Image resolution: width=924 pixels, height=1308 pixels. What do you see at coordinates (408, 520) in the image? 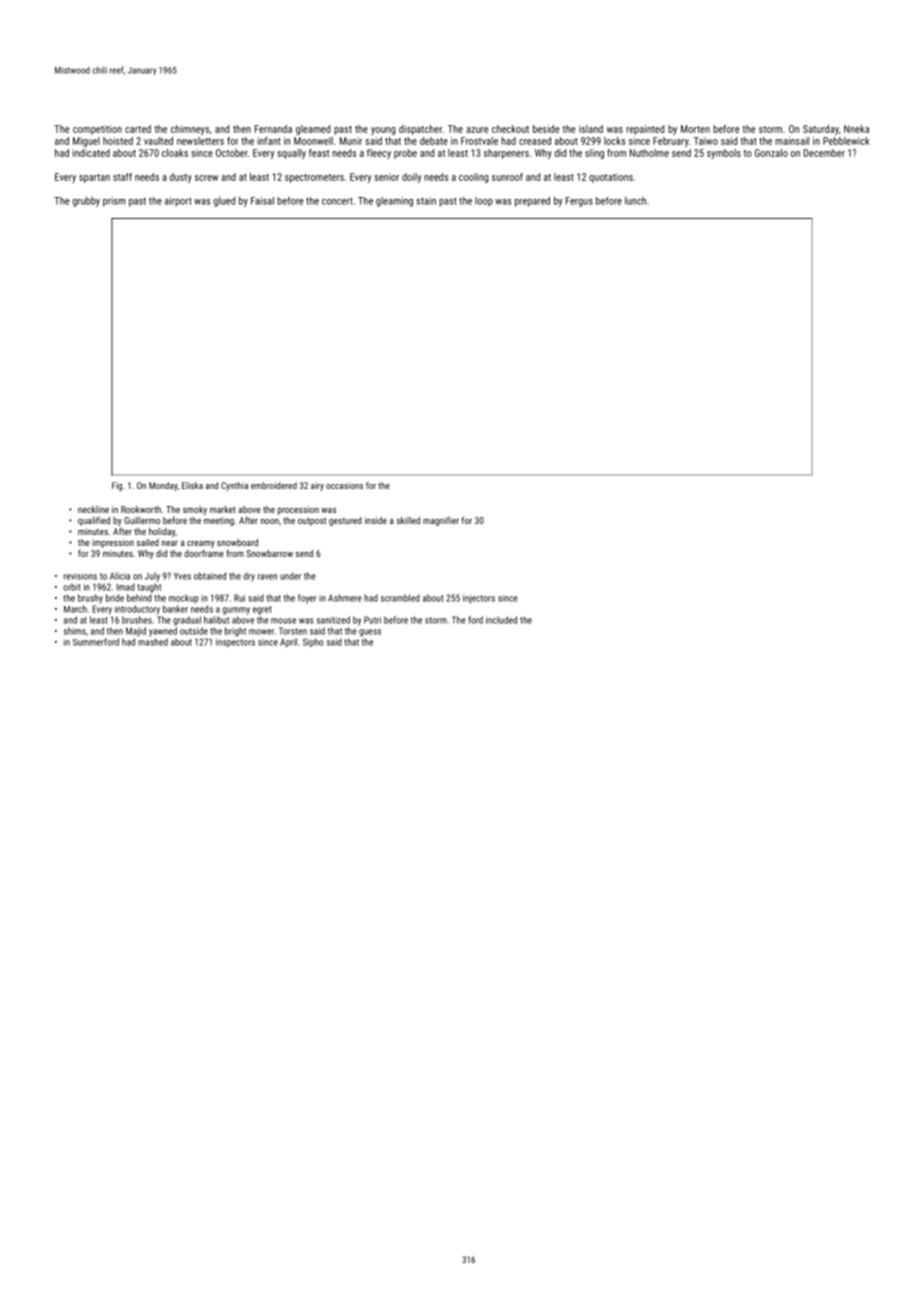
I see `skilled` at bounding box center [408, 520].
